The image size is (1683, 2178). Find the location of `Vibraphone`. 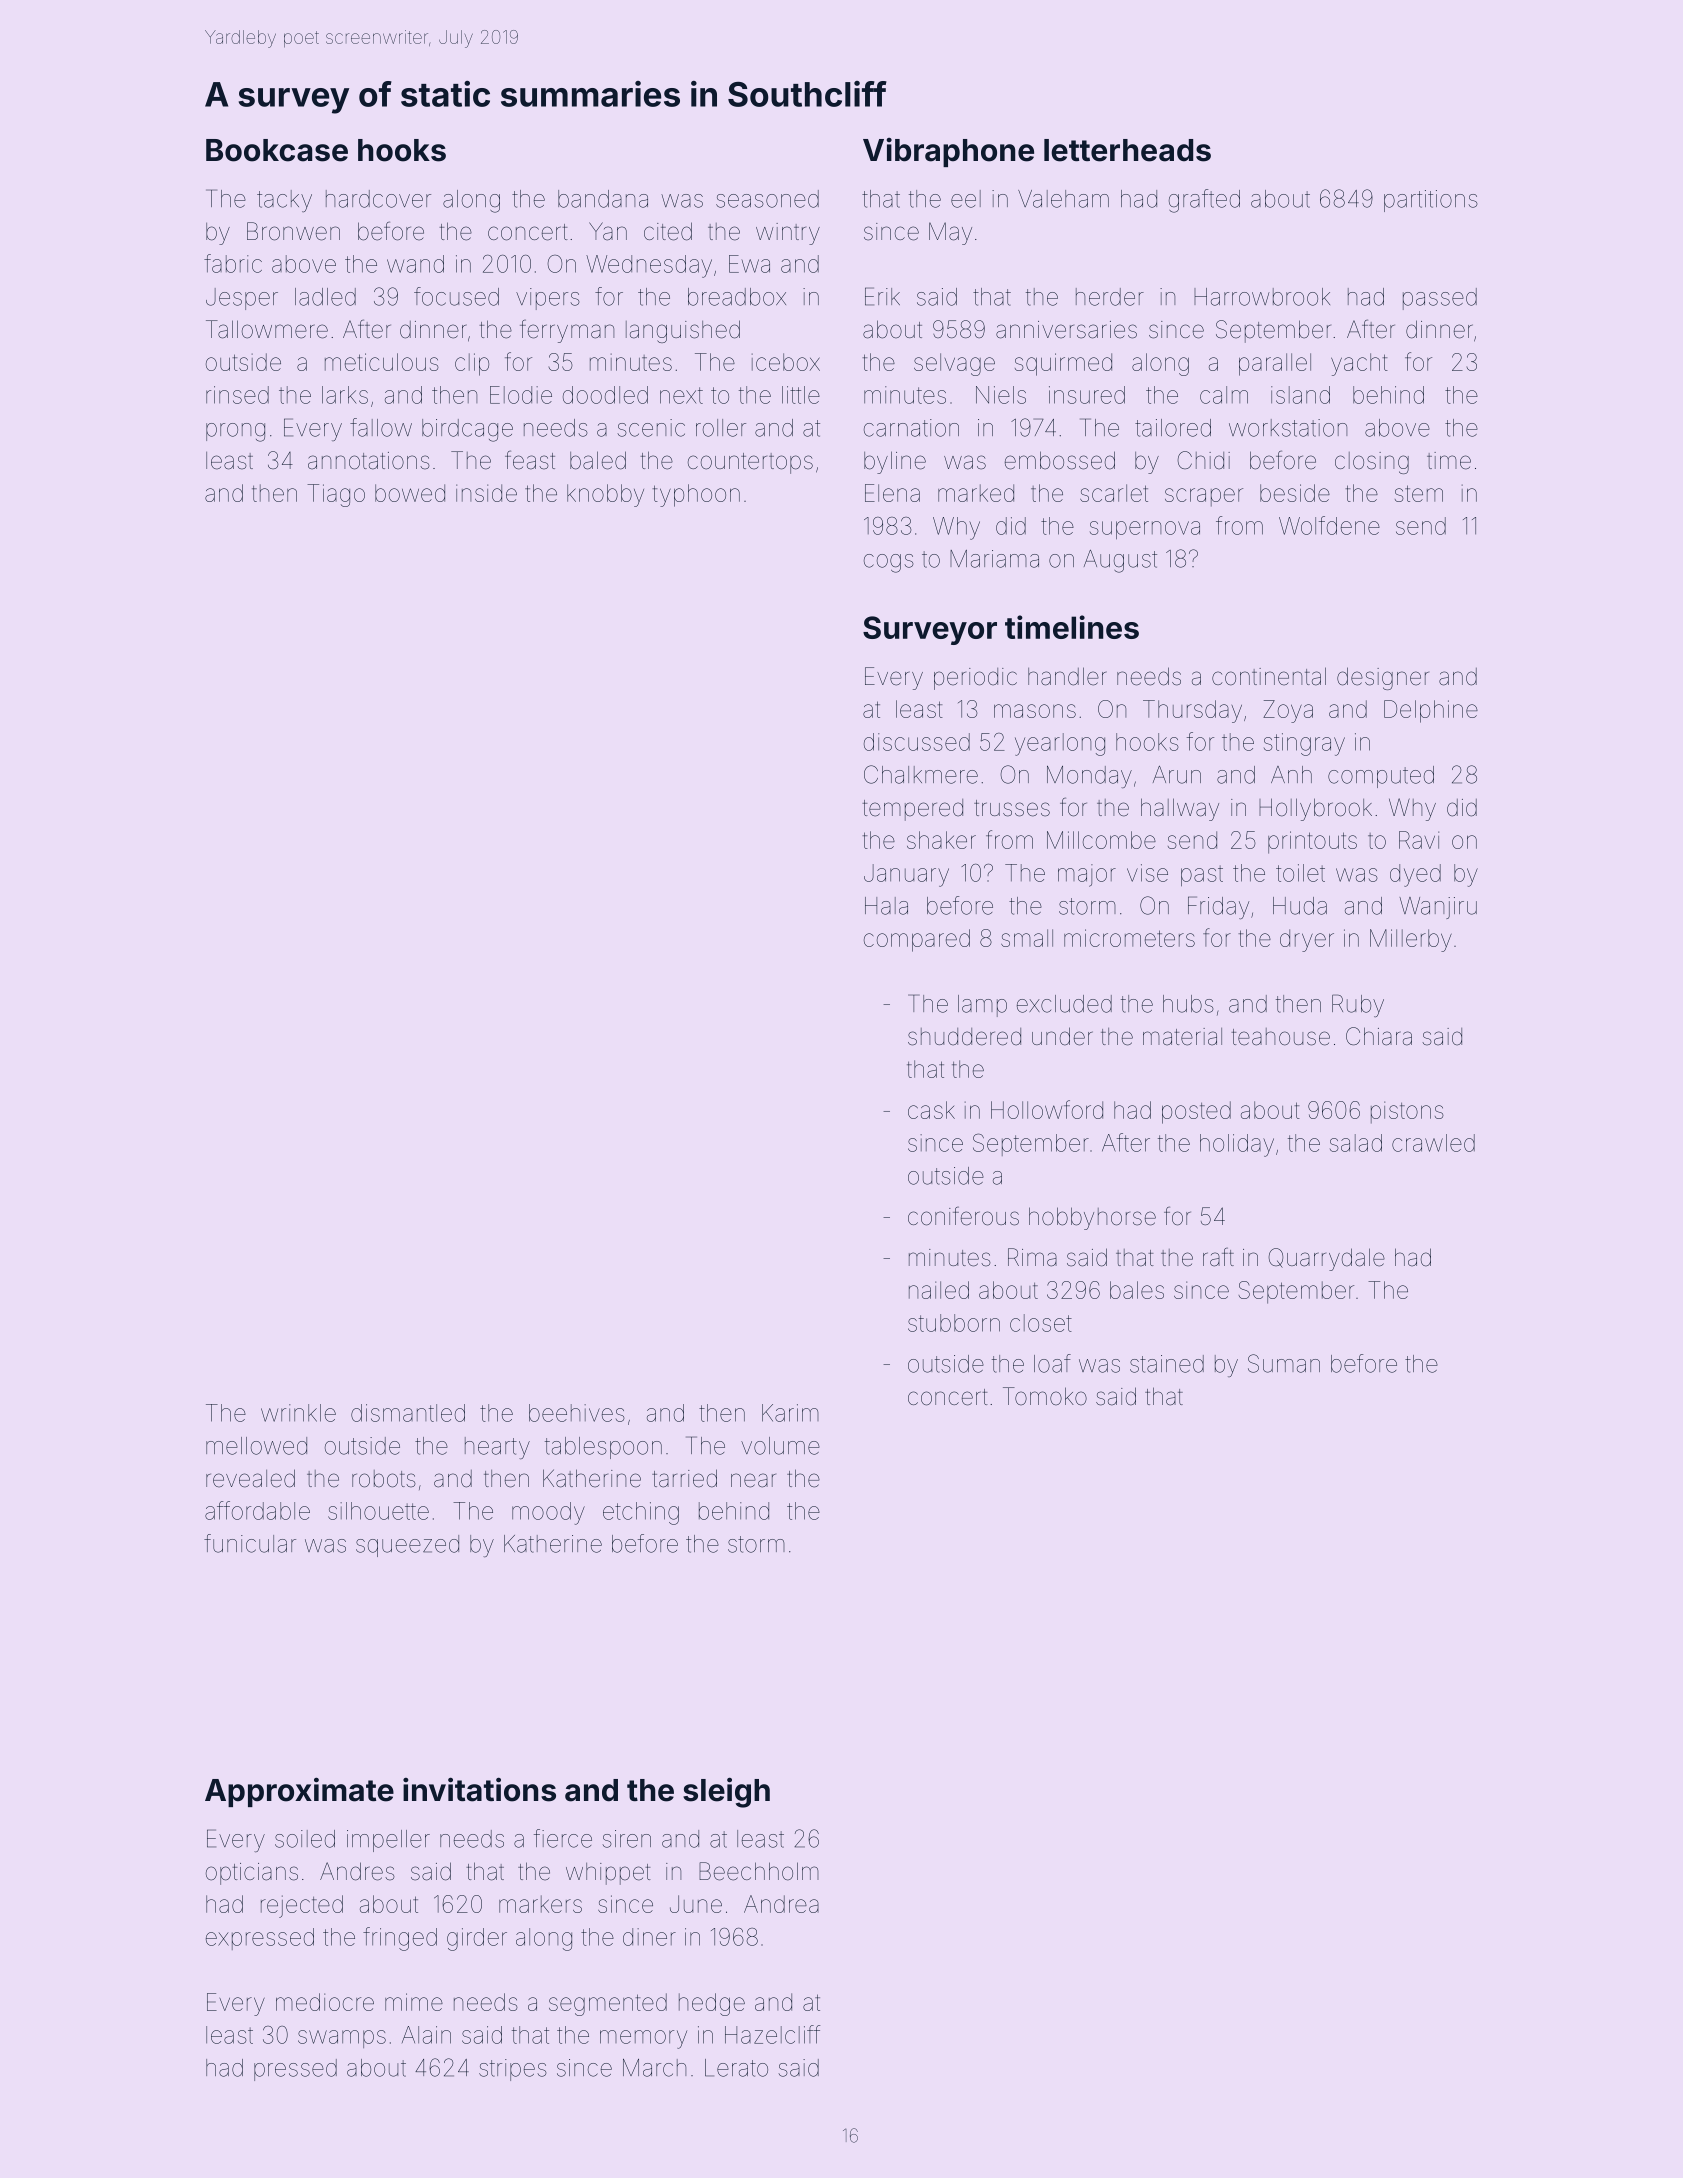

Vibraphone is located at coordinates (948, 152).
